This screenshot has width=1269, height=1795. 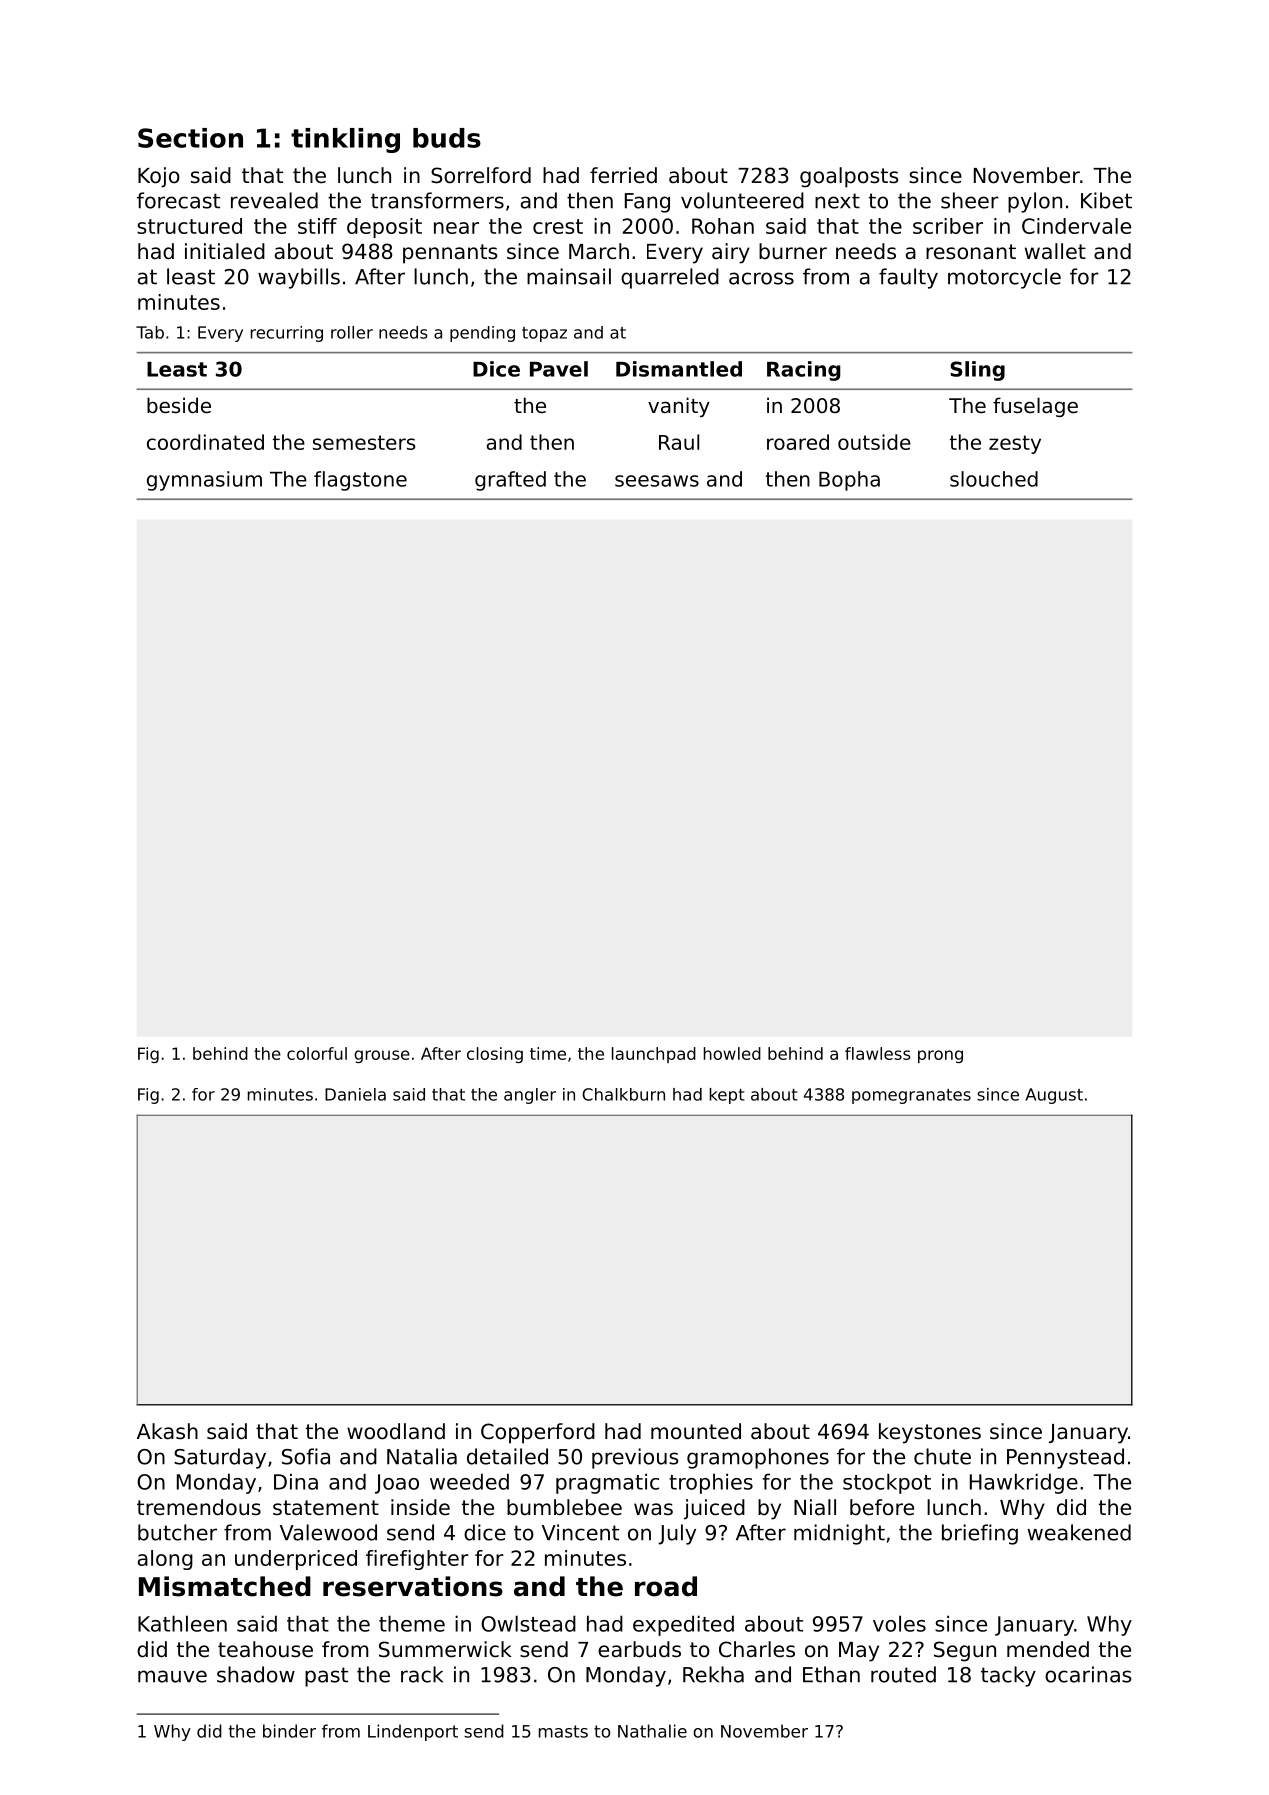 What do you see at coordinates (1106, 200) in the screenshot?
I see `Kibet` at bounding box center [1106, 200].
